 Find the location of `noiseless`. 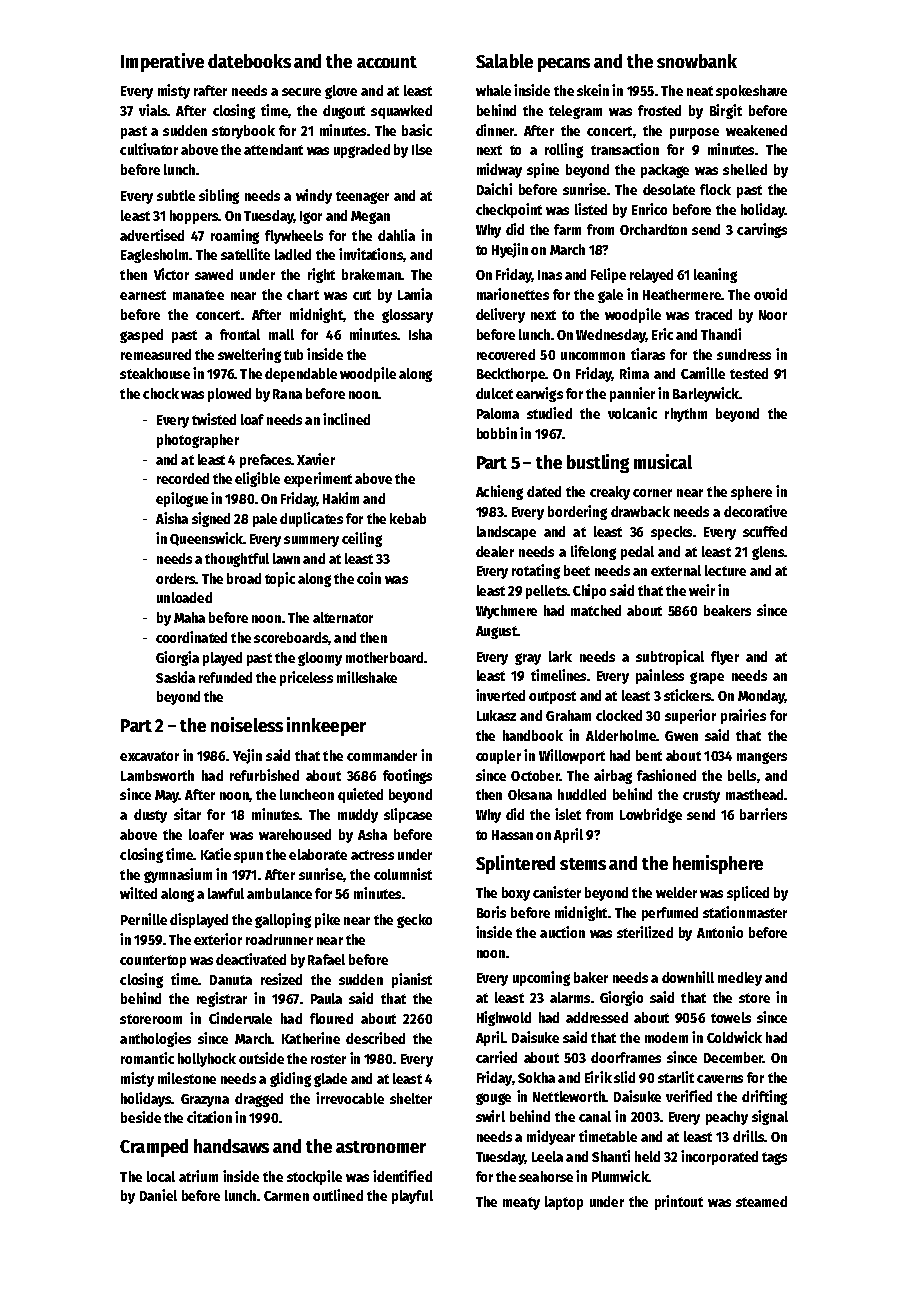

noiseless is located at coordinates (247, 724).
